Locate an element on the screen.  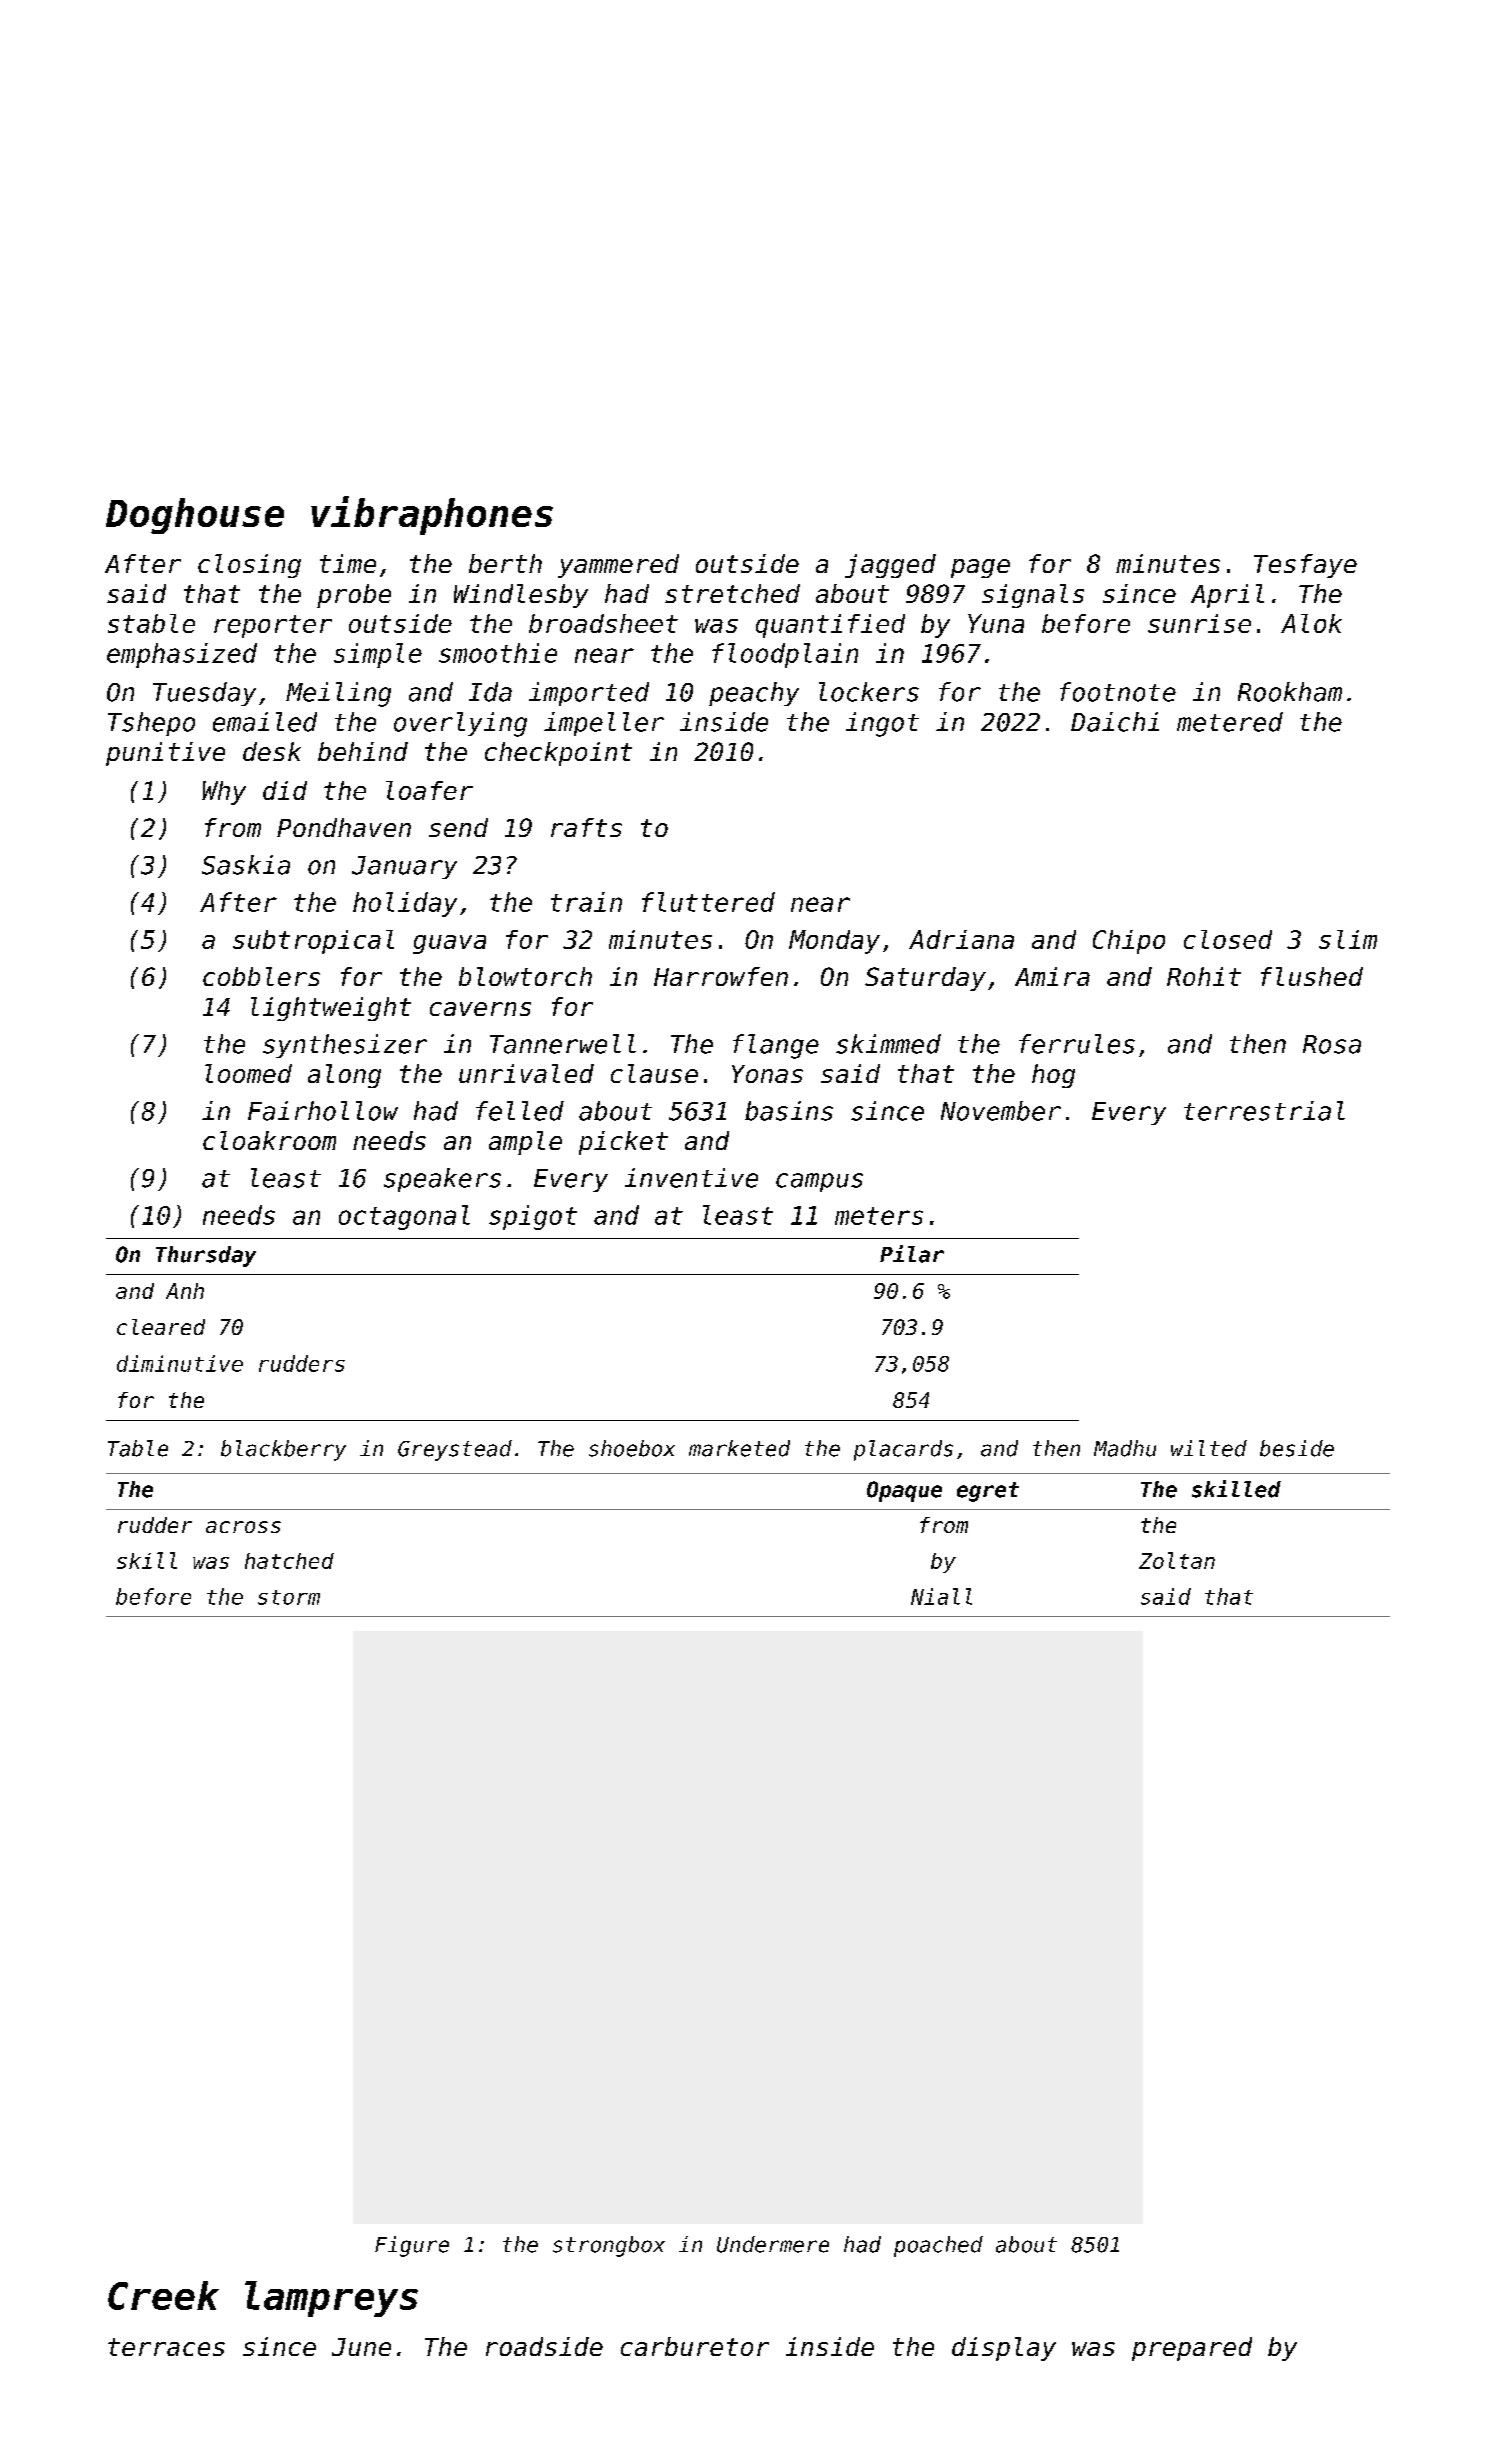
ingot is located at coordinates (882, 724).
